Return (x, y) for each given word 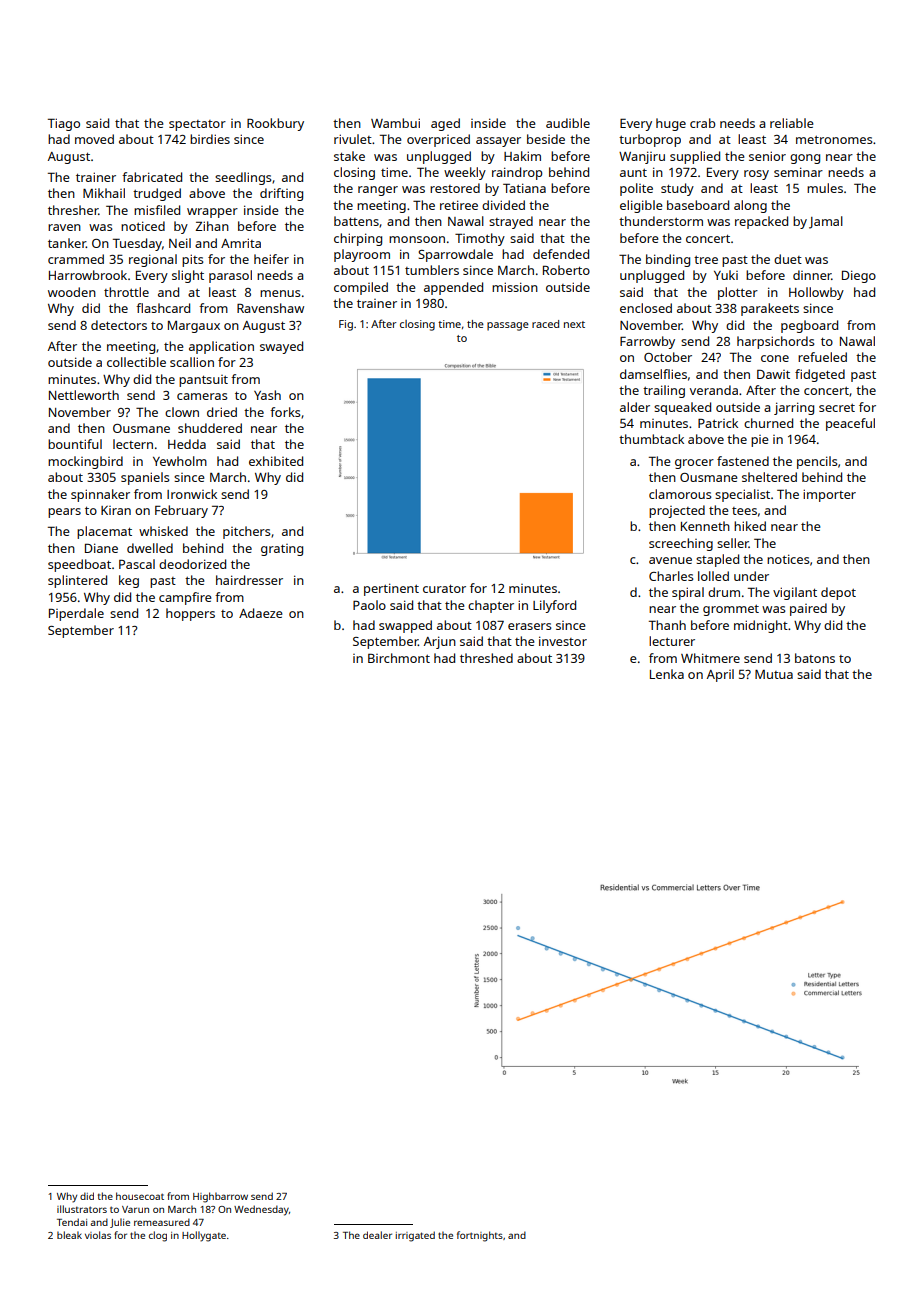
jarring (794, 408)
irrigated (415, 1236)
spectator (197, 125)
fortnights (480, 1236)
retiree (459, 205)
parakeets (770, 309)
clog (158, 1236)
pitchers (246, 532)
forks (285, 412)
